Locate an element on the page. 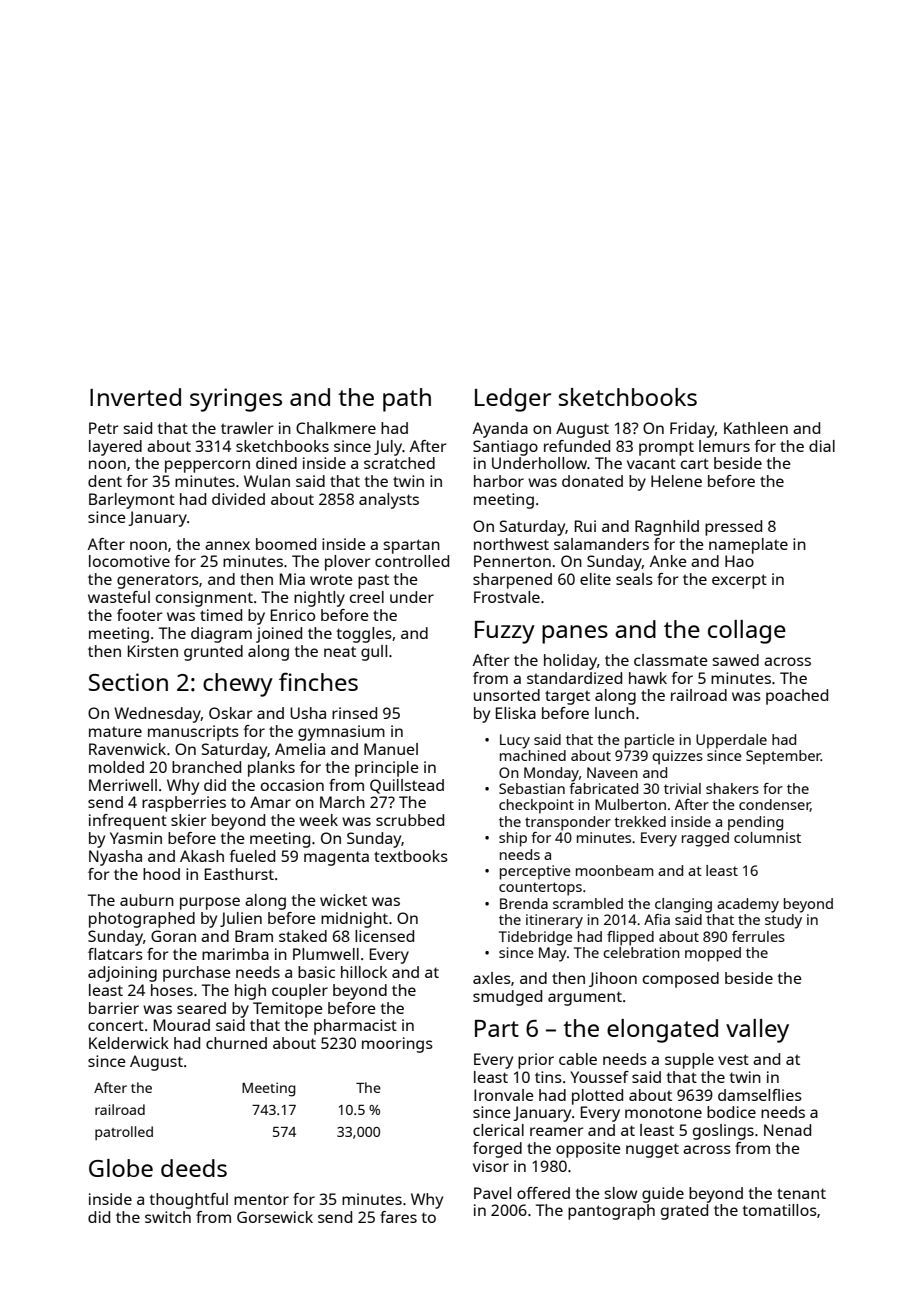 This page has width=924, height=1308. switch is located at coordinates (168, 1217).
